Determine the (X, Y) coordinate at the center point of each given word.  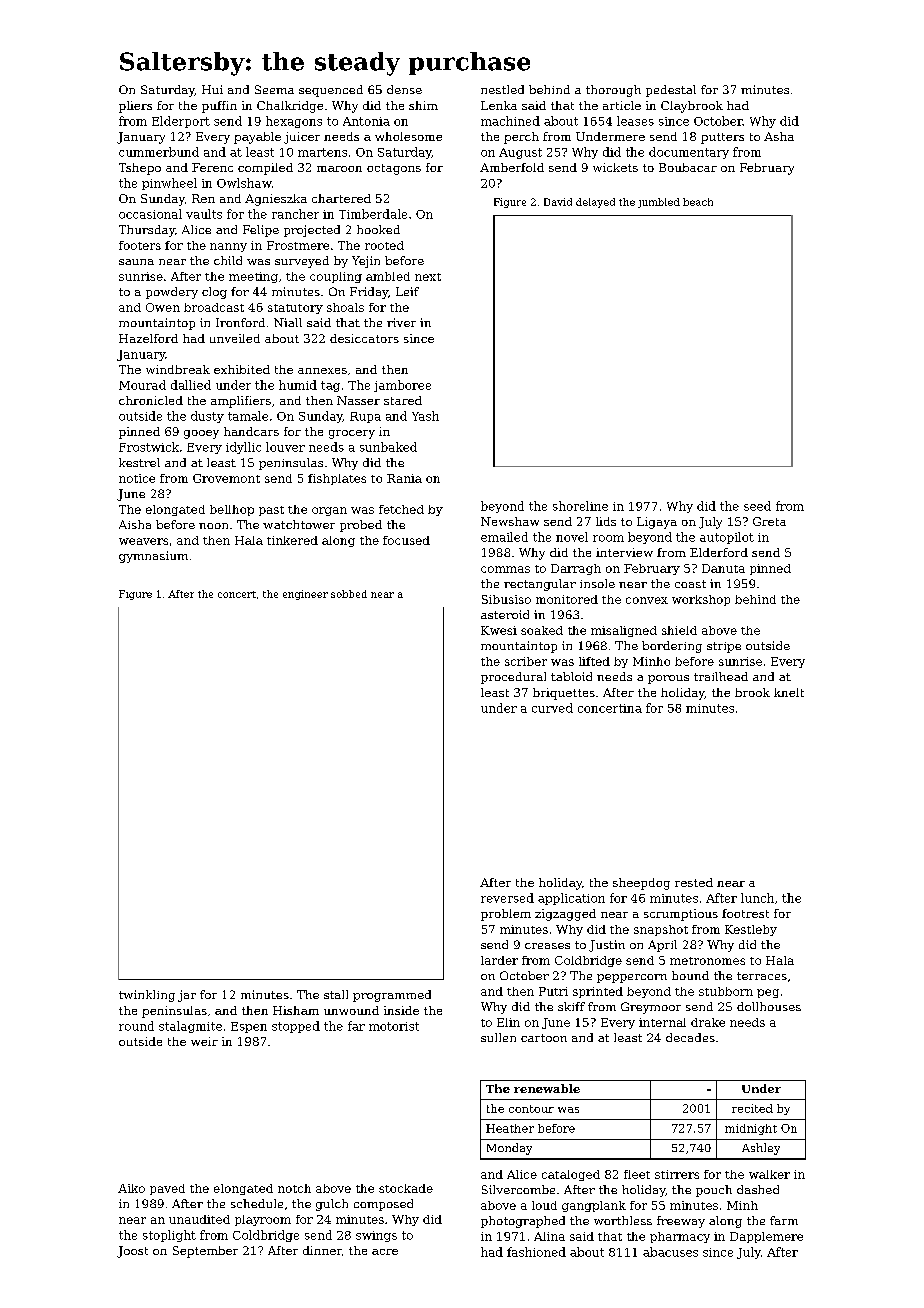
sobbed (349, 594)
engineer (305, 595)
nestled (502, 89)
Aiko (131, 1188)
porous (668, 679)
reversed (507, 898)
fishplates (337, 479)
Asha (779, 136)
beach (698, 202)
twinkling (147, 996)
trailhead (721, 676)
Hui (212, 89)
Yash (425, 416)
